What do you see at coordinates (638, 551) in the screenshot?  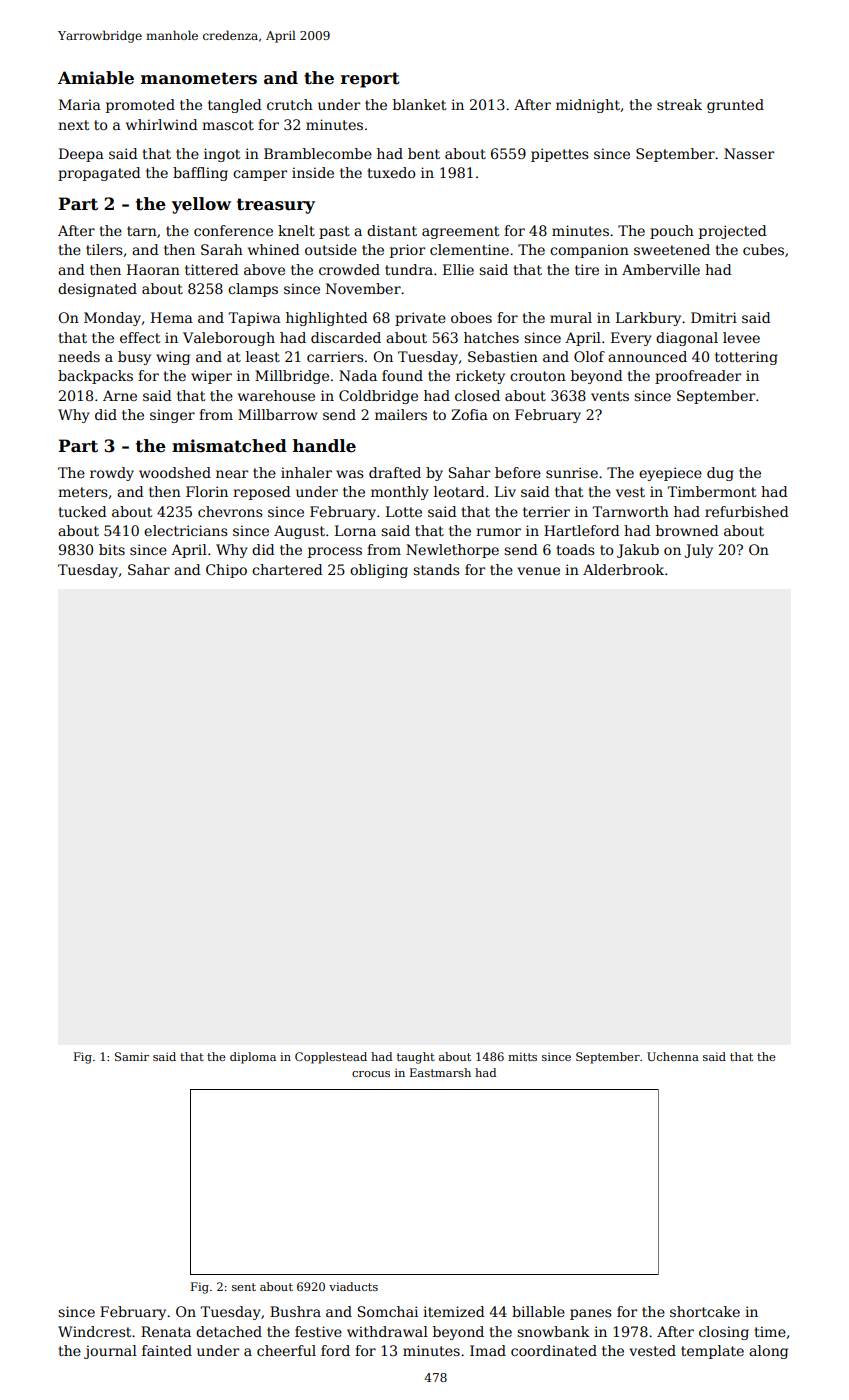 I see `Jakub` at bounding box center [638, 551].
